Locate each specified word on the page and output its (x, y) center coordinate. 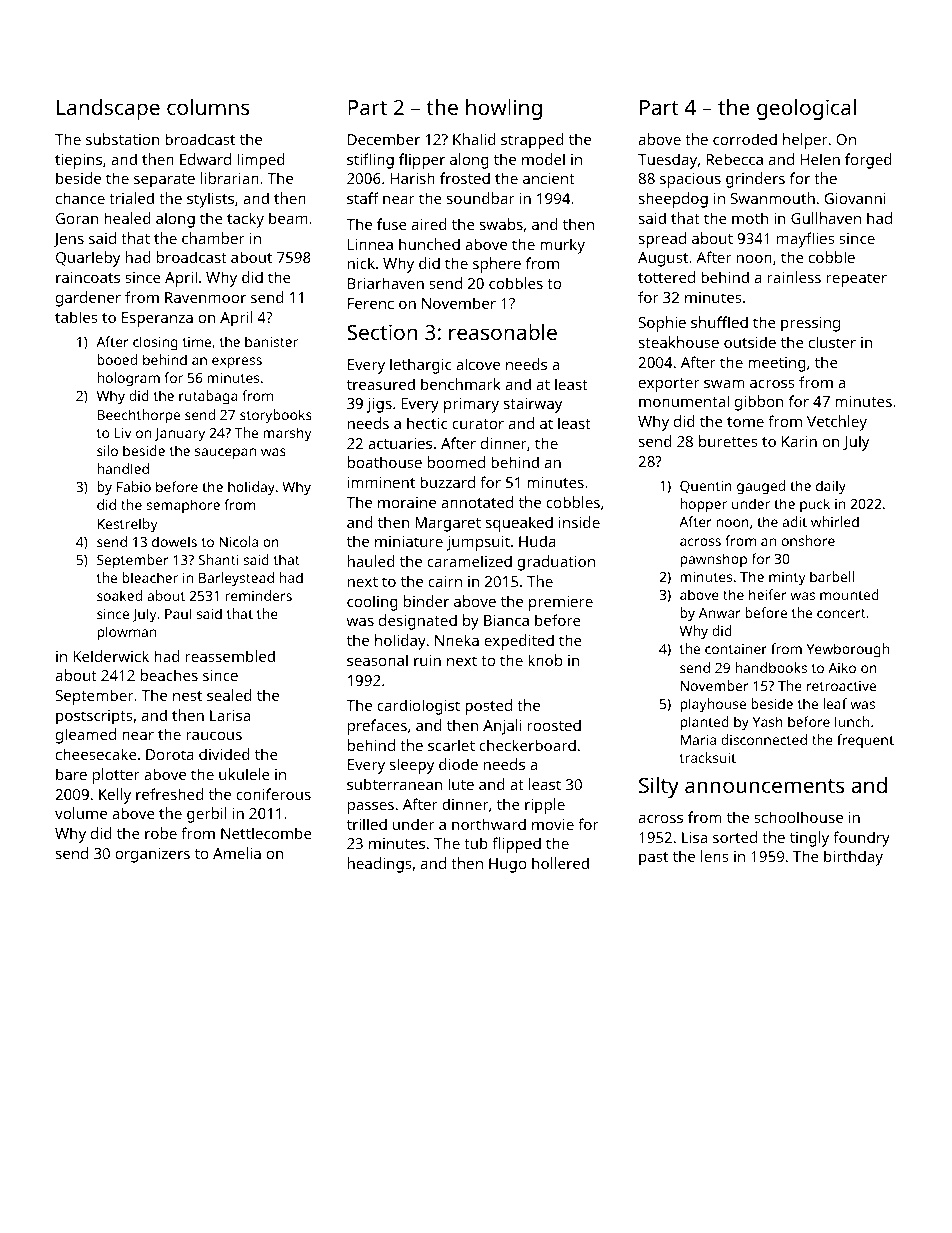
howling (504, 109)
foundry (861, 839)
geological (806, 109)
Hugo (508, 865)
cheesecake (96, 754)
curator (478, 424)
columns (208, 107)
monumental (684, 401)
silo (107, 450)
